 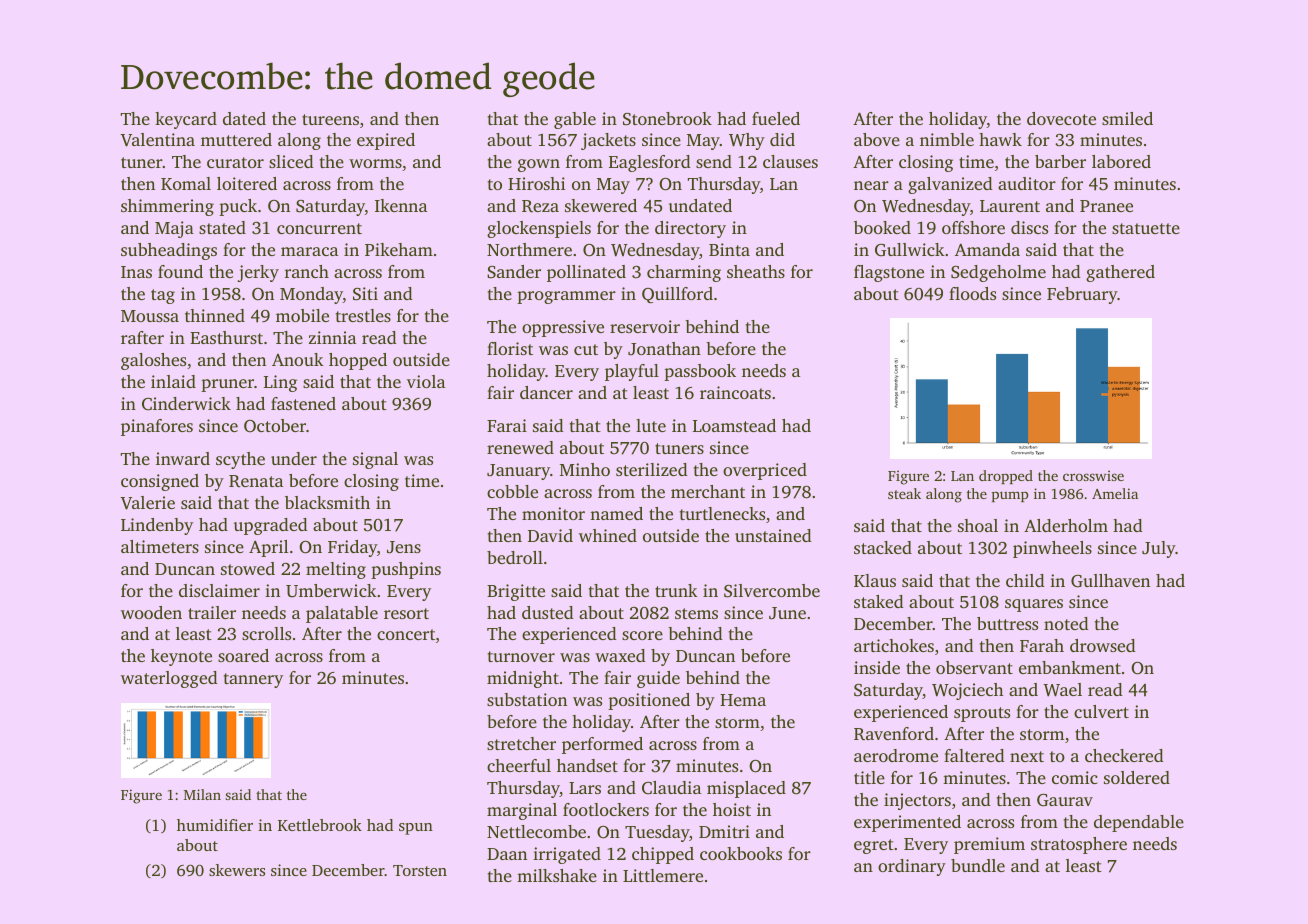 I want to click on inward, so click(x=183, y=458).
